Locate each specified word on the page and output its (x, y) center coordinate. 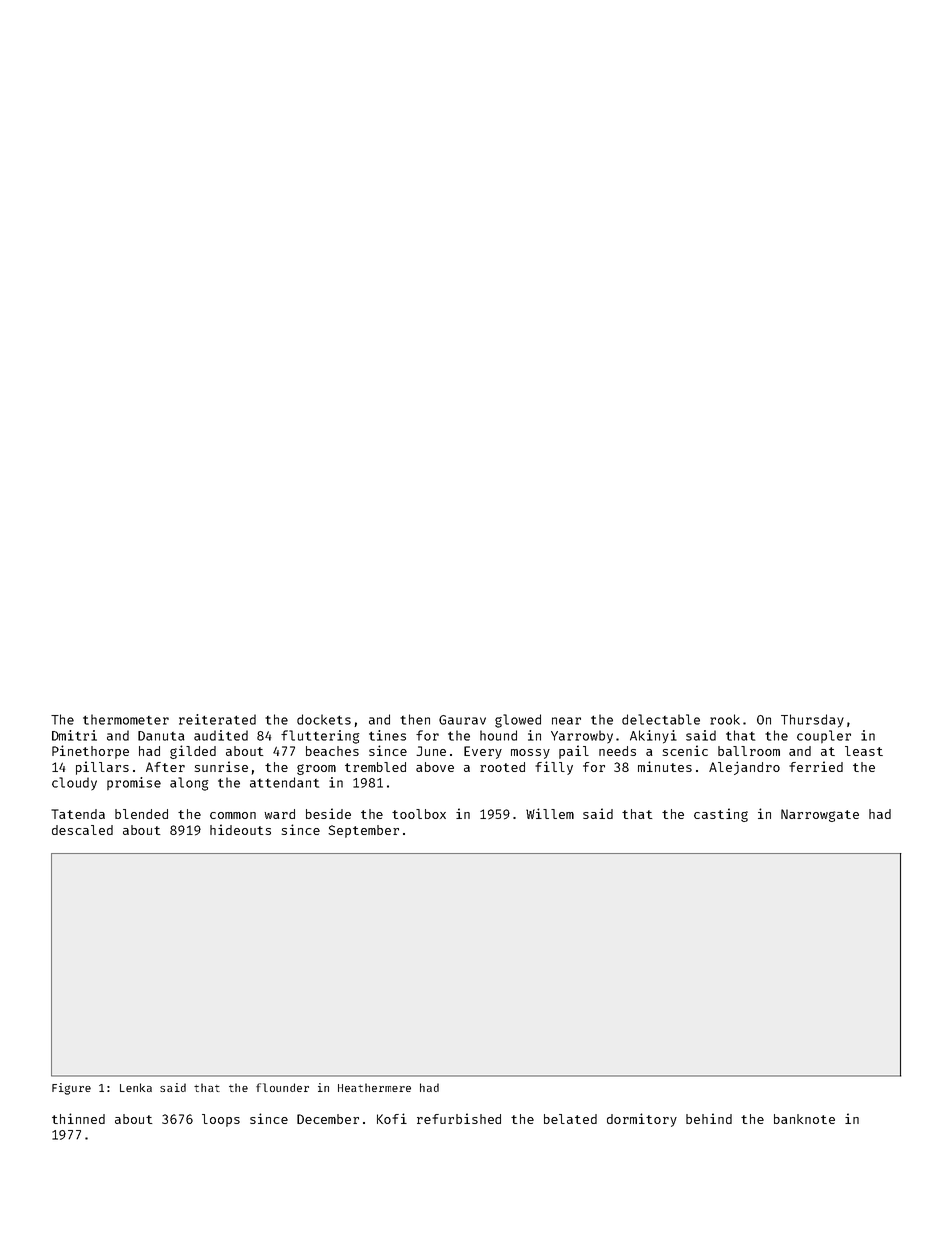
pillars (102, 768)
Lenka (136, 1087)
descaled (82, 830)
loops (221, 1120)
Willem (550, 813)
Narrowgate (820, 815)
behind (709, 1118)
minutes (665, 766)
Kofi (392, 1118)
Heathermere (374, 1087)
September (363, 831)
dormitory (642, 1120)
